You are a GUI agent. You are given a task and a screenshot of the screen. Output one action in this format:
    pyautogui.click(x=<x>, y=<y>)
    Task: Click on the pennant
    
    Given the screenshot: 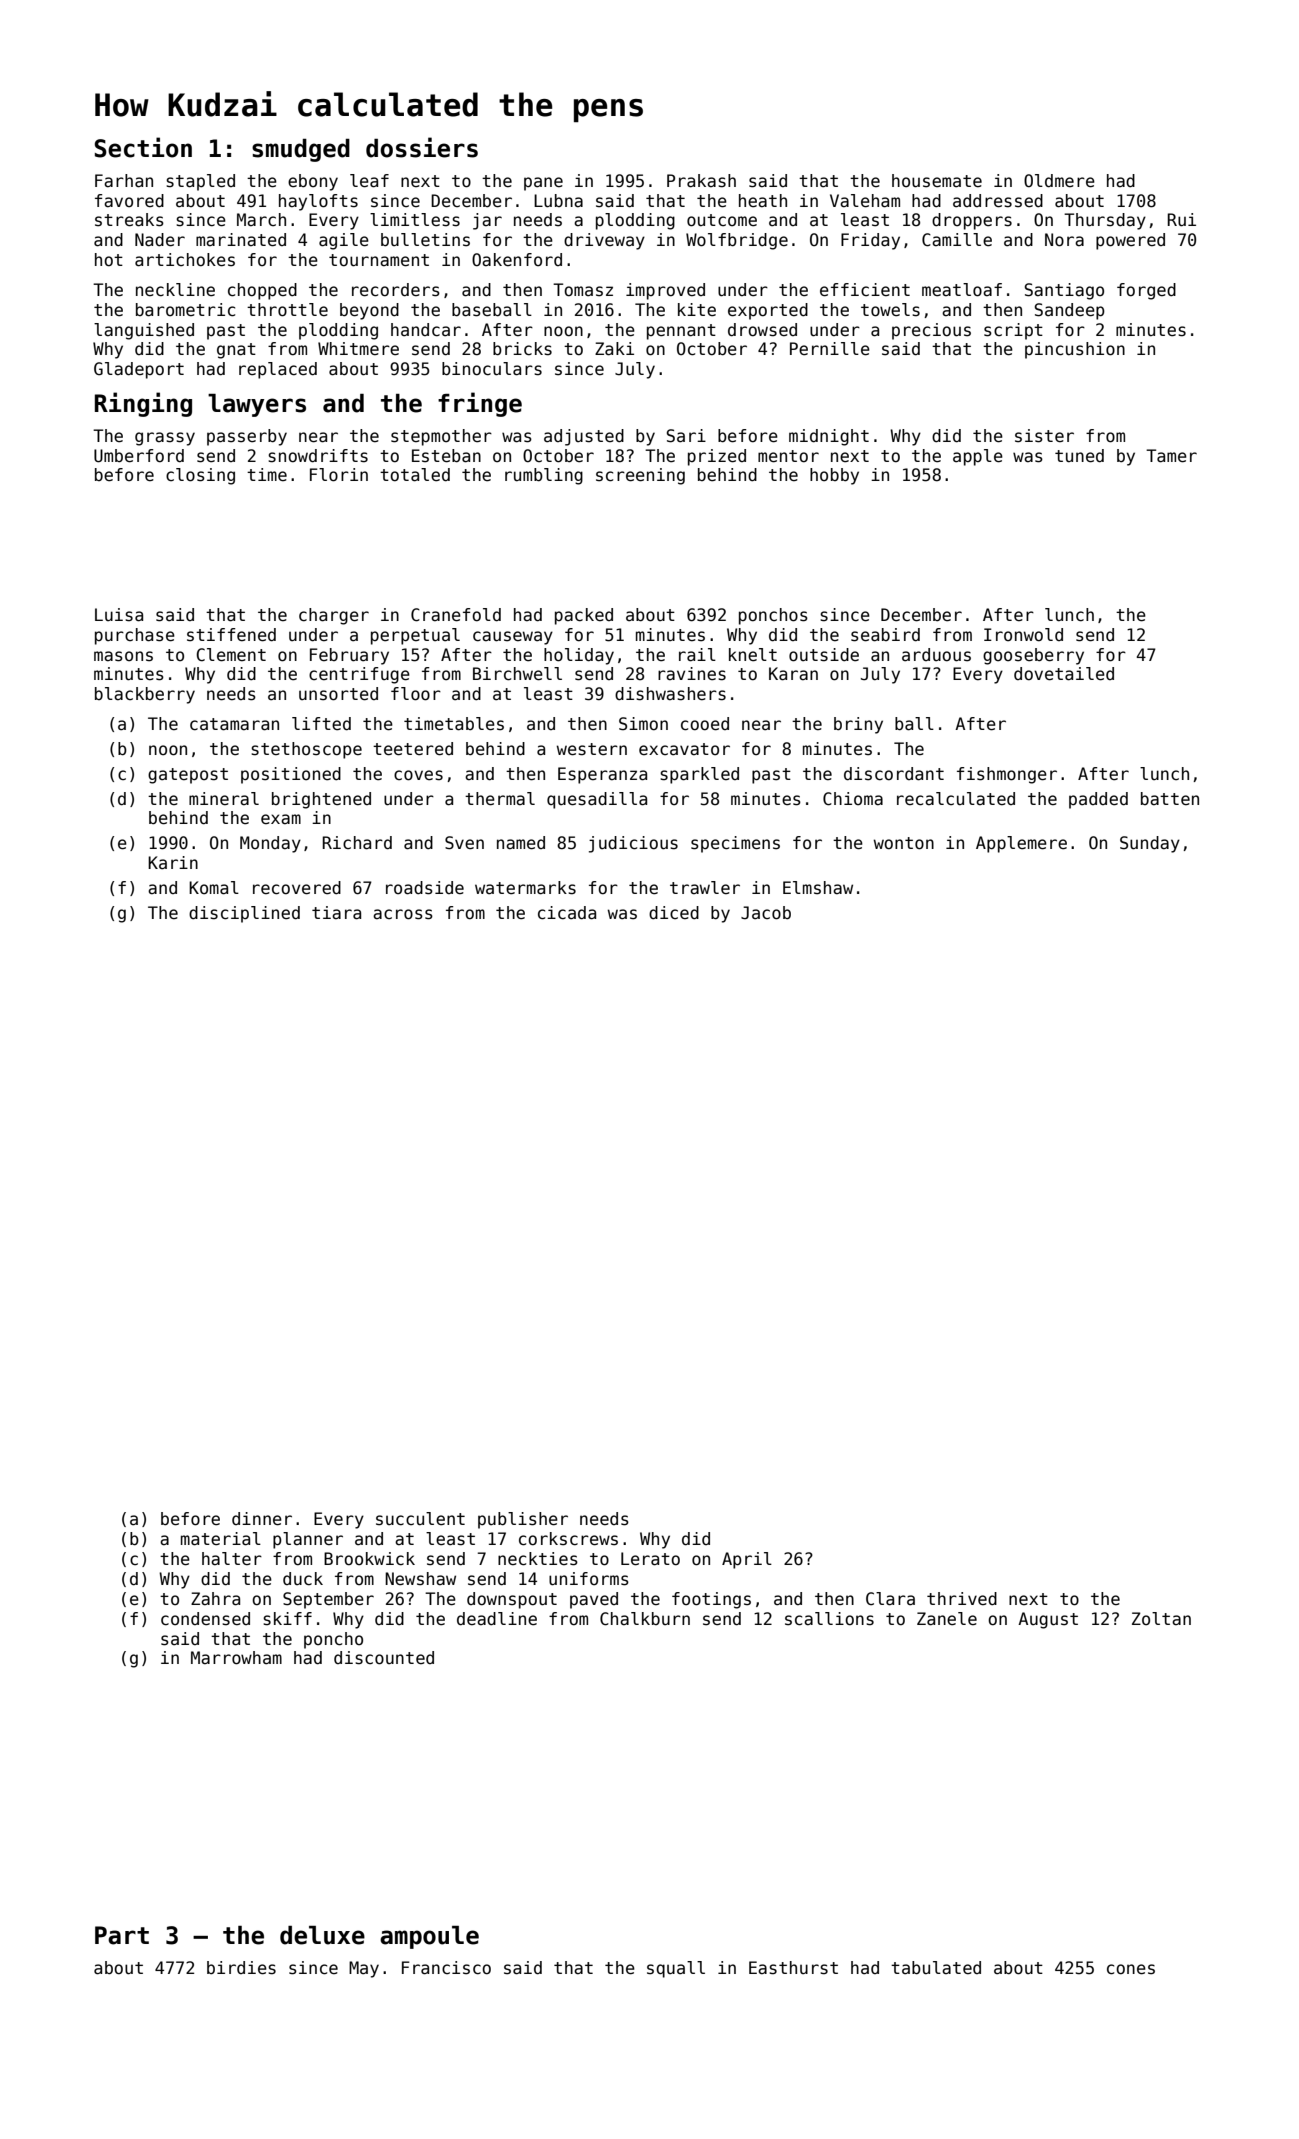 What is the action you would take?
    pyautogui.click(x=681, y=332)
